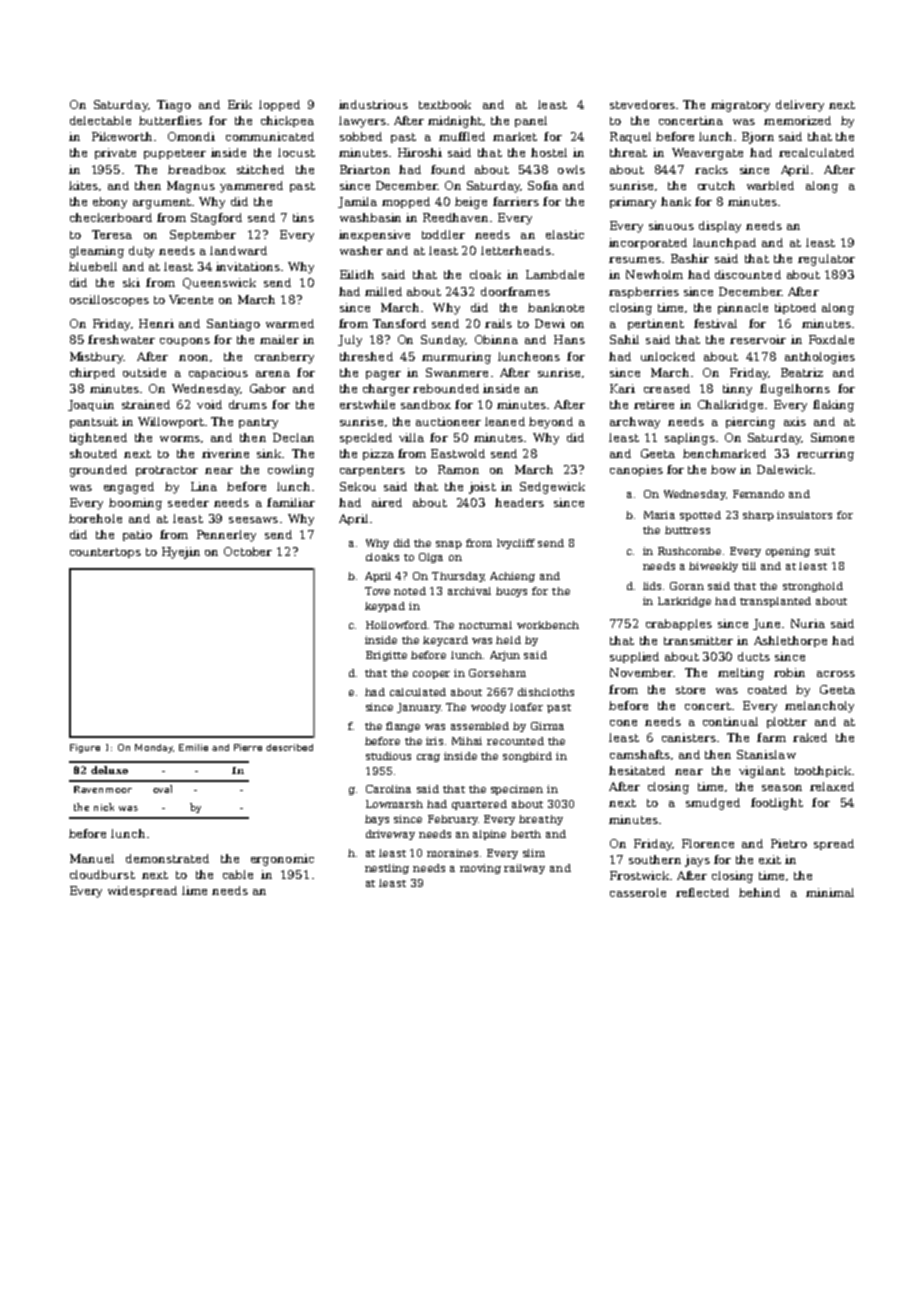 The image size is (924, 1308). Describe the element at coordinates (770, 185) in the screenshot. I see `warbled` at that location.
